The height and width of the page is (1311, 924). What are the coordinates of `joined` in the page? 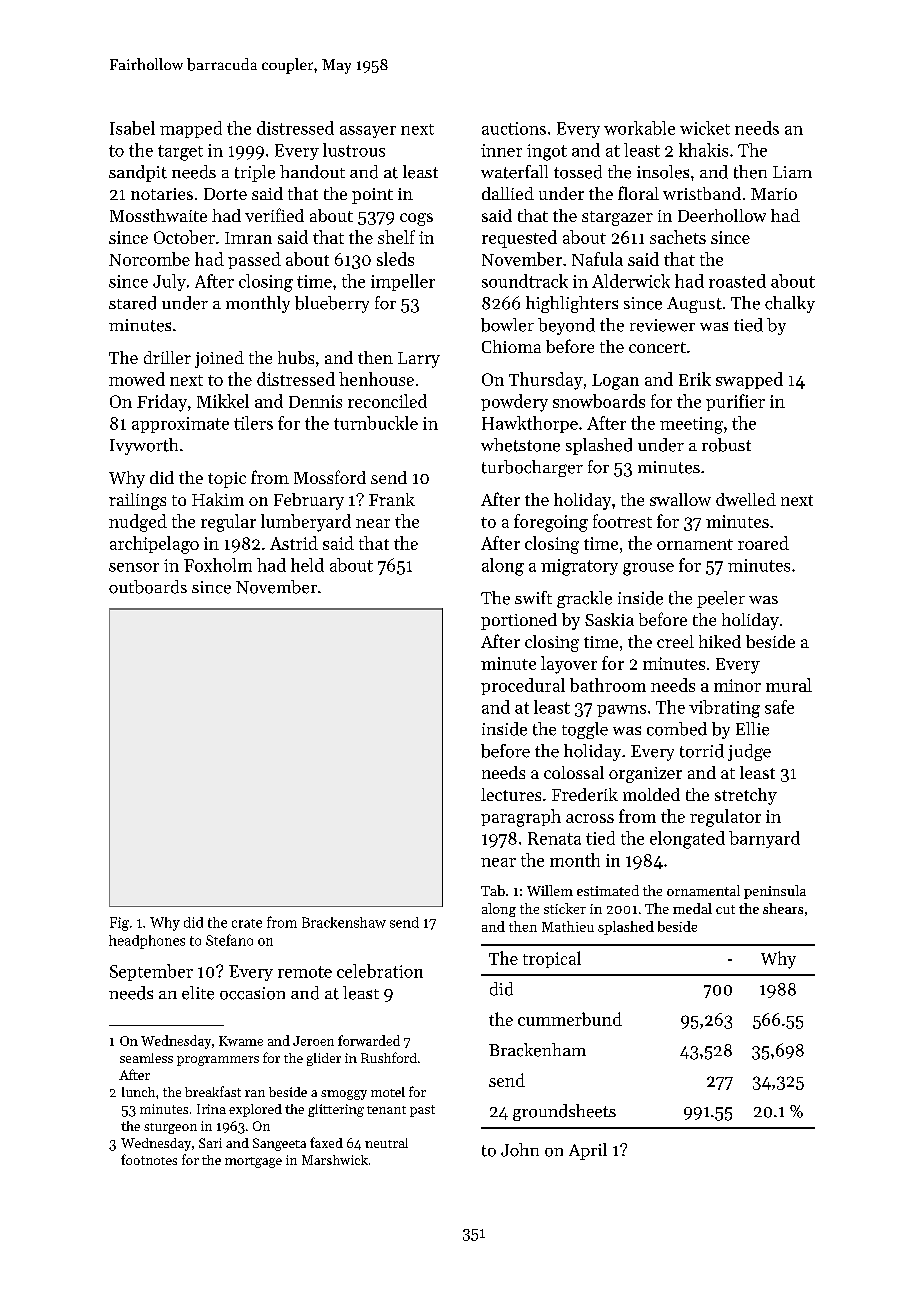 It's located at (219, 359).
